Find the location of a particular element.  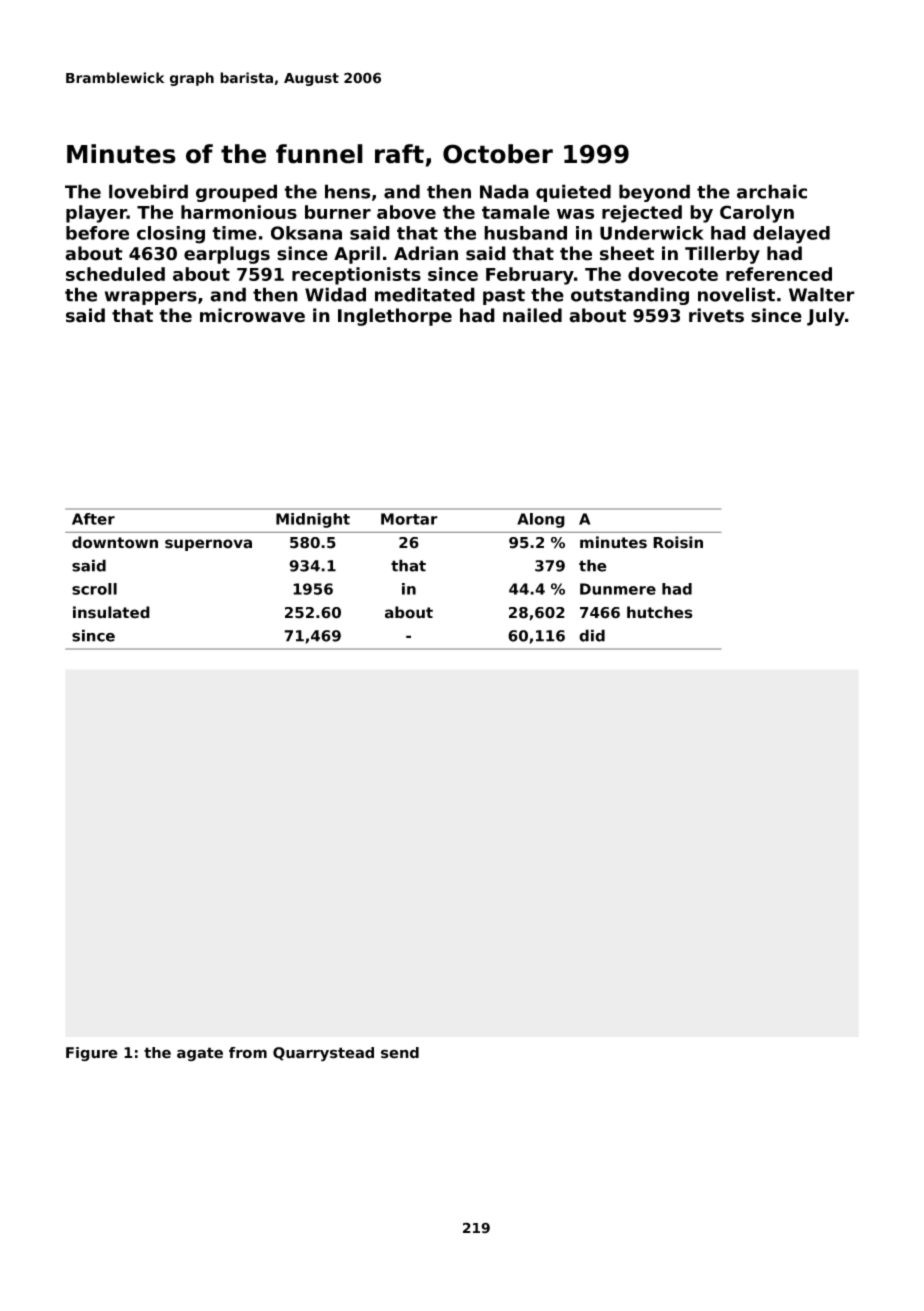

Roisin is located at coordinates (678, 542).
